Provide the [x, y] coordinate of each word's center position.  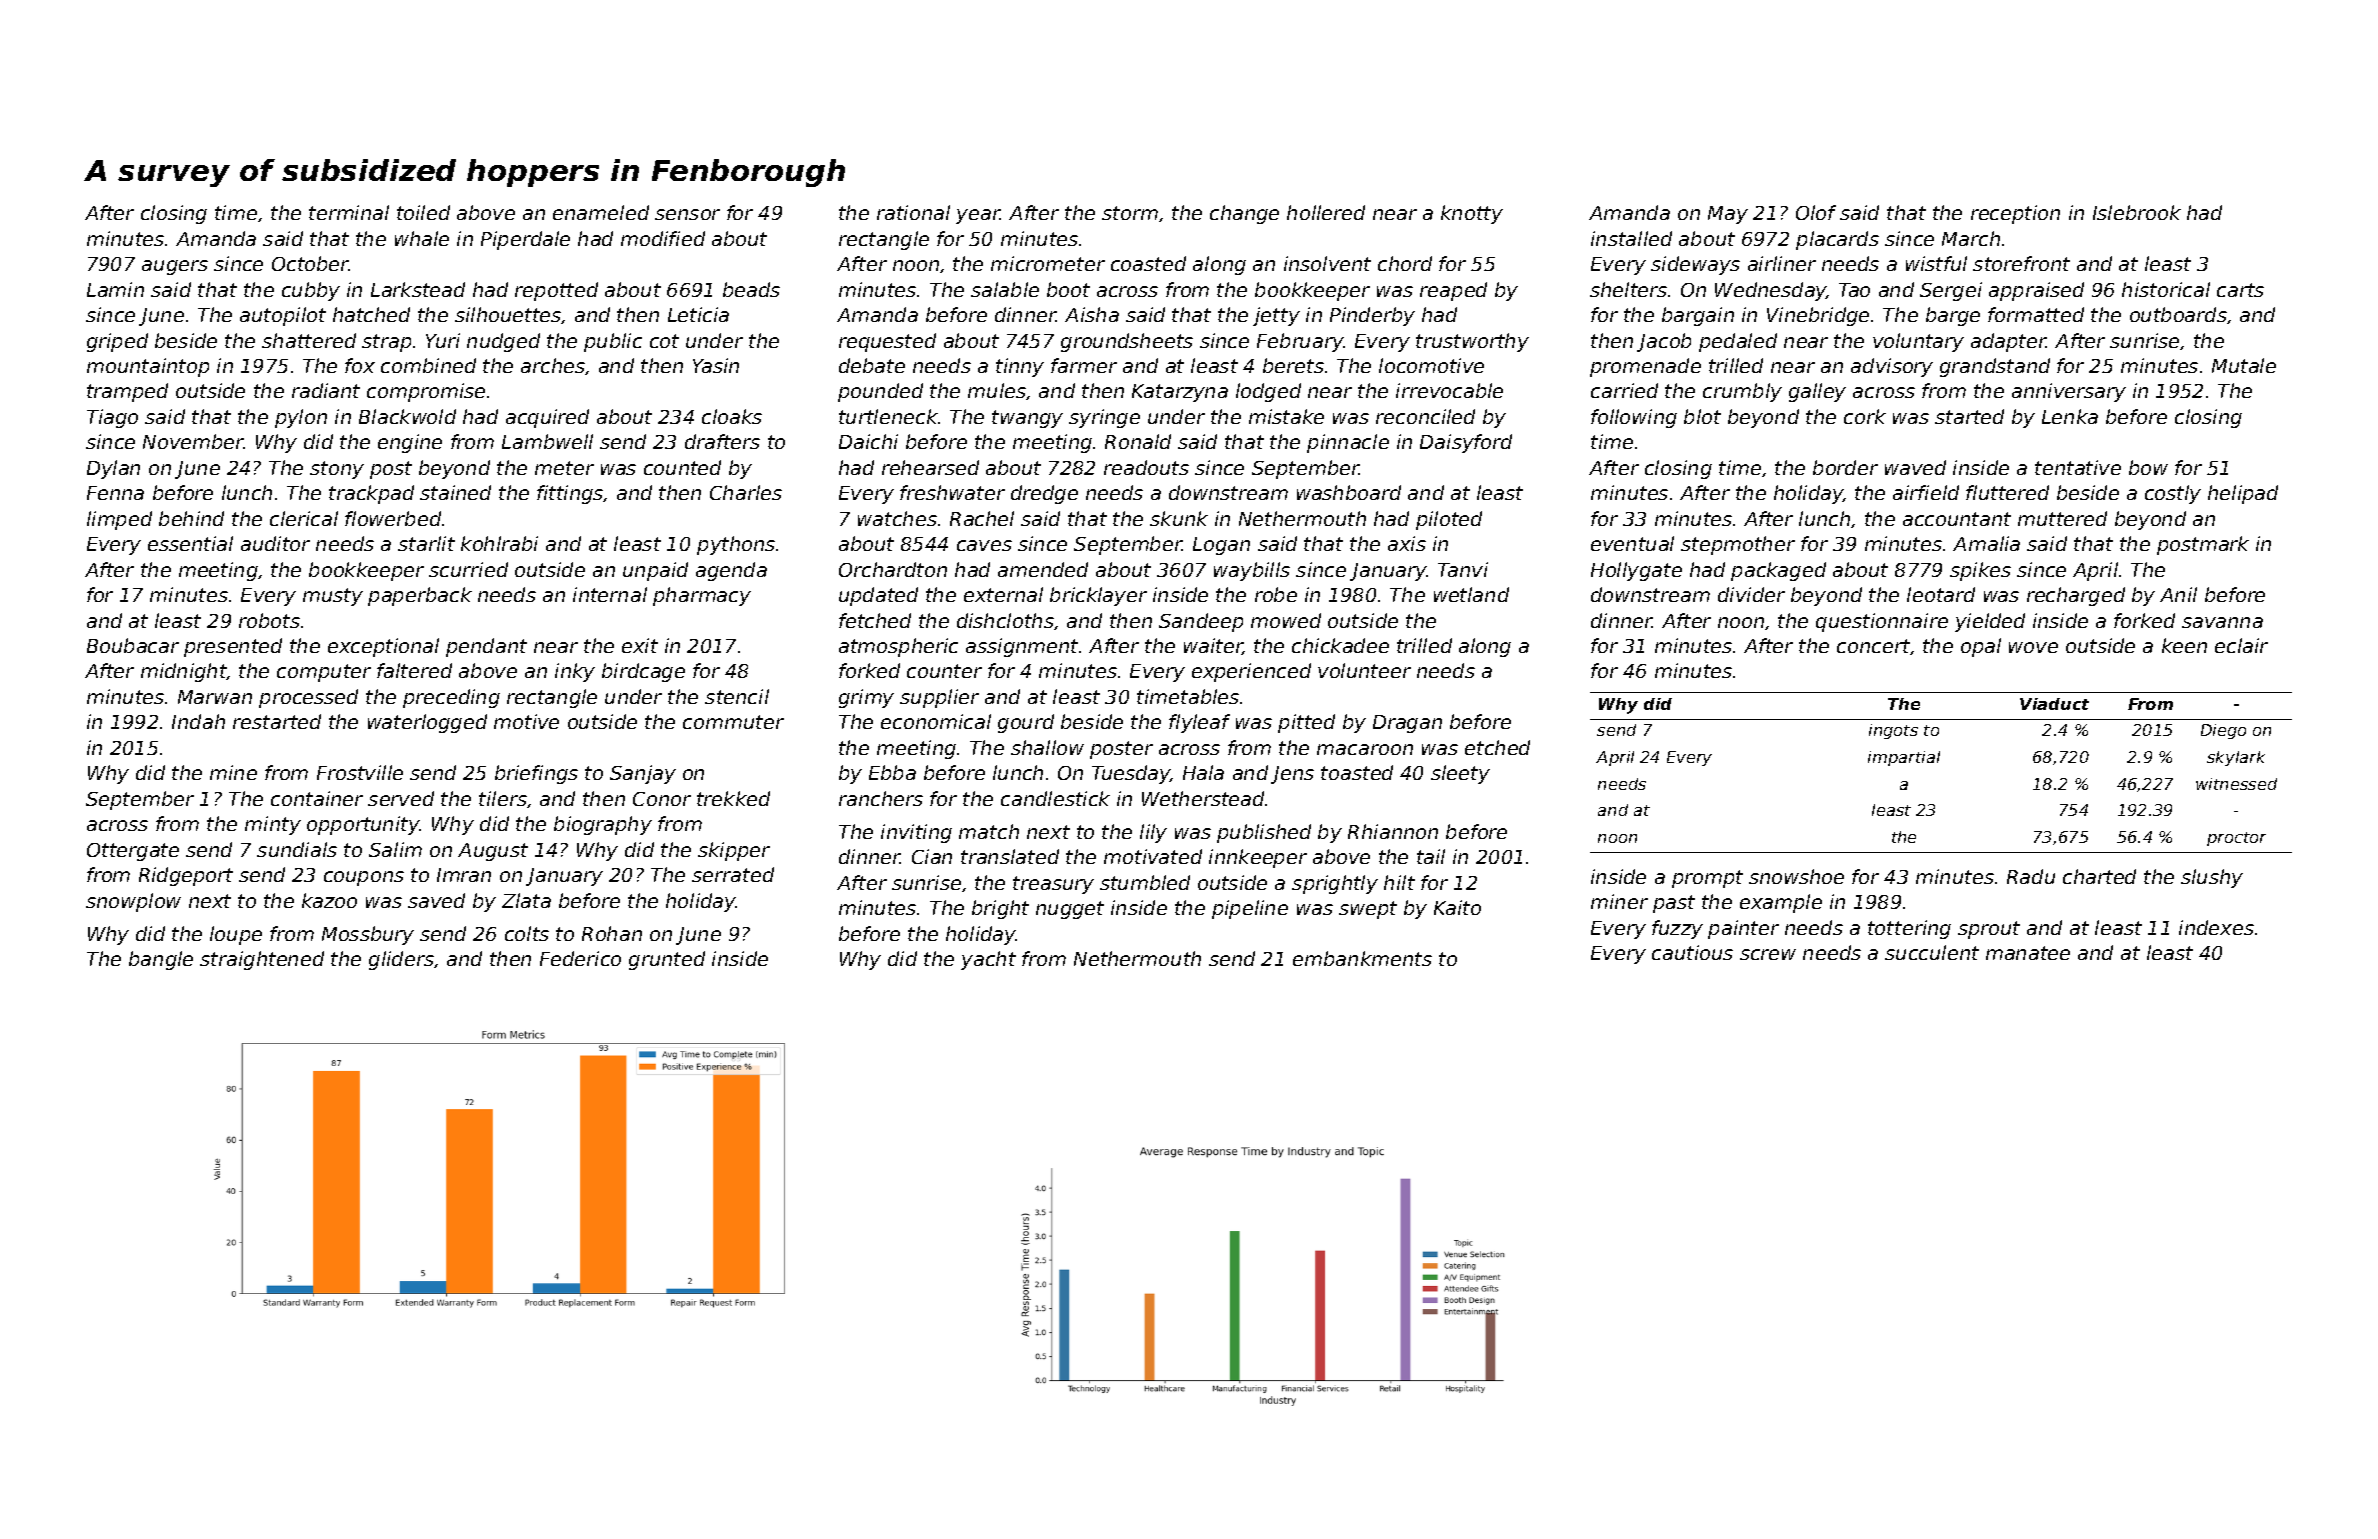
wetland [1471, 594]
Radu [2031, 876]
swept [1368, 910]
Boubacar [133, 645]
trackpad [371, 494]
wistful [1936, 263]
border [1845, 467]
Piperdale [525, 240]
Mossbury [368, 935]
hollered [1326, 212]
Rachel [982, 518]
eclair [2241, 645]
